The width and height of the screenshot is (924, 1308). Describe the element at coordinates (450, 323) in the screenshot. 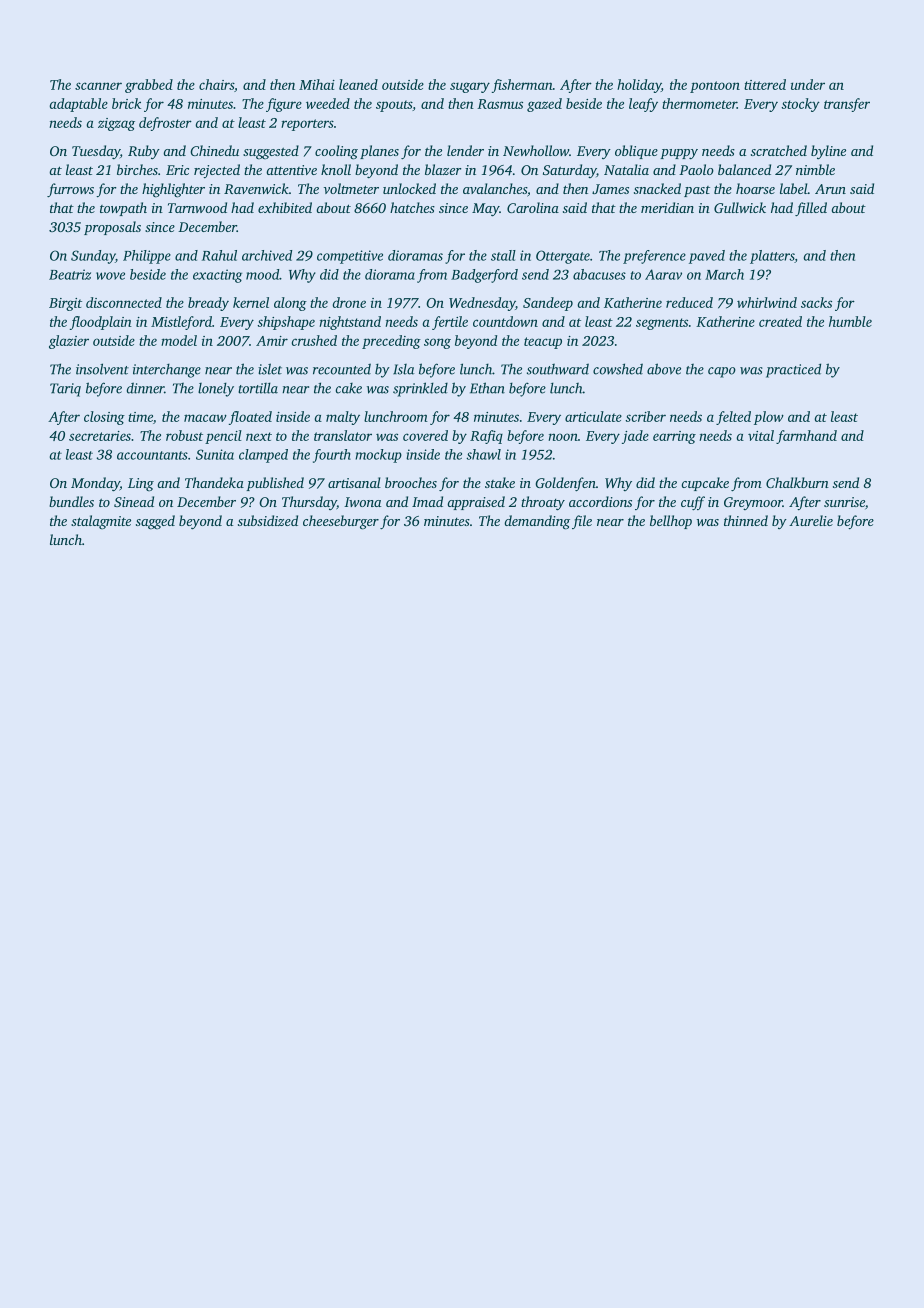

I see `fertile` at that location.
